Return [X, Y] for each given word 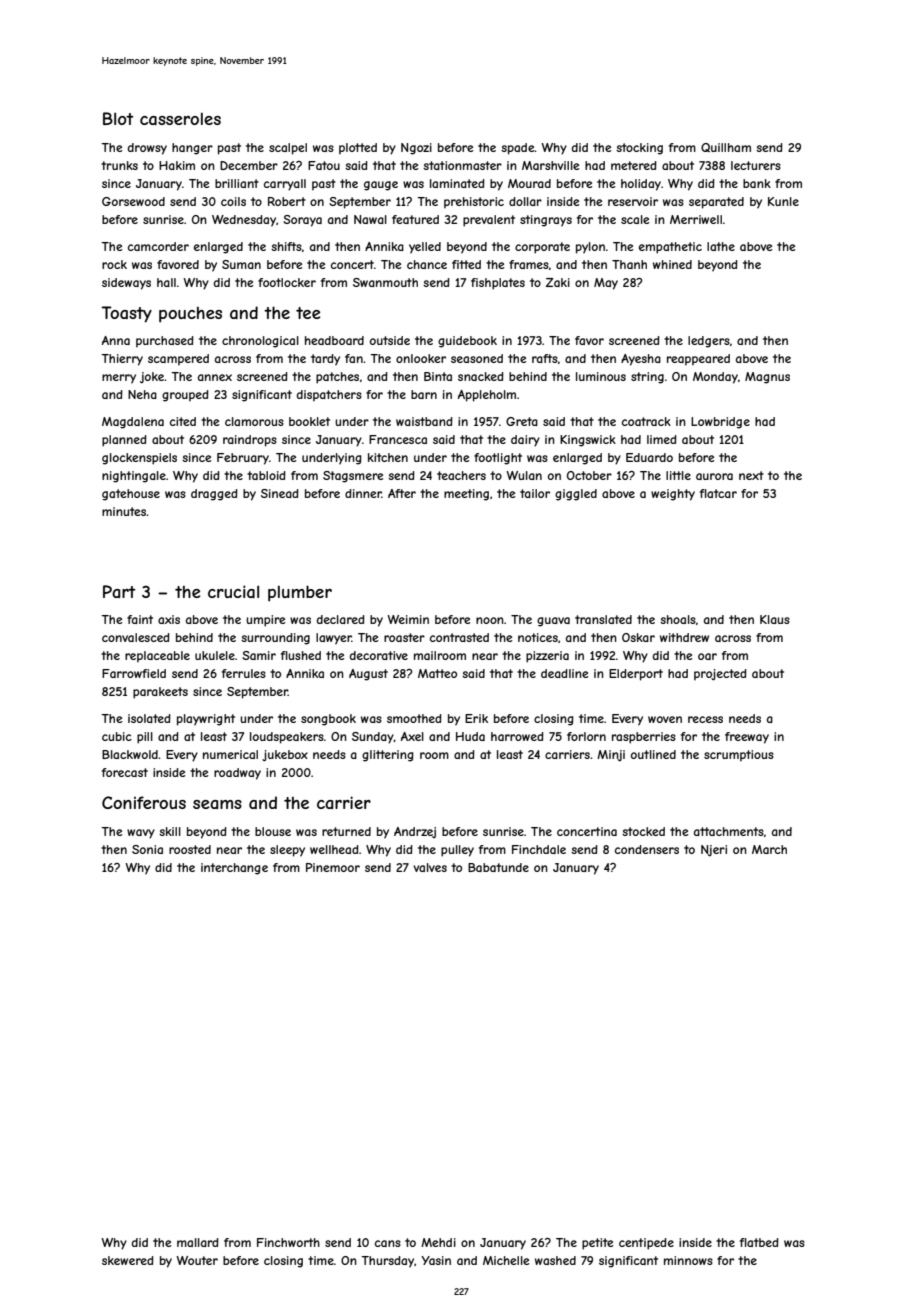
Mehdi [438, 1242]
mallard [198, 1242]
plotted [358, 148]
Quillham [726, 147]
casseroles [180, 118]
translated [603, 619]
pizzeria [547, 657]
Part [119, 591]
